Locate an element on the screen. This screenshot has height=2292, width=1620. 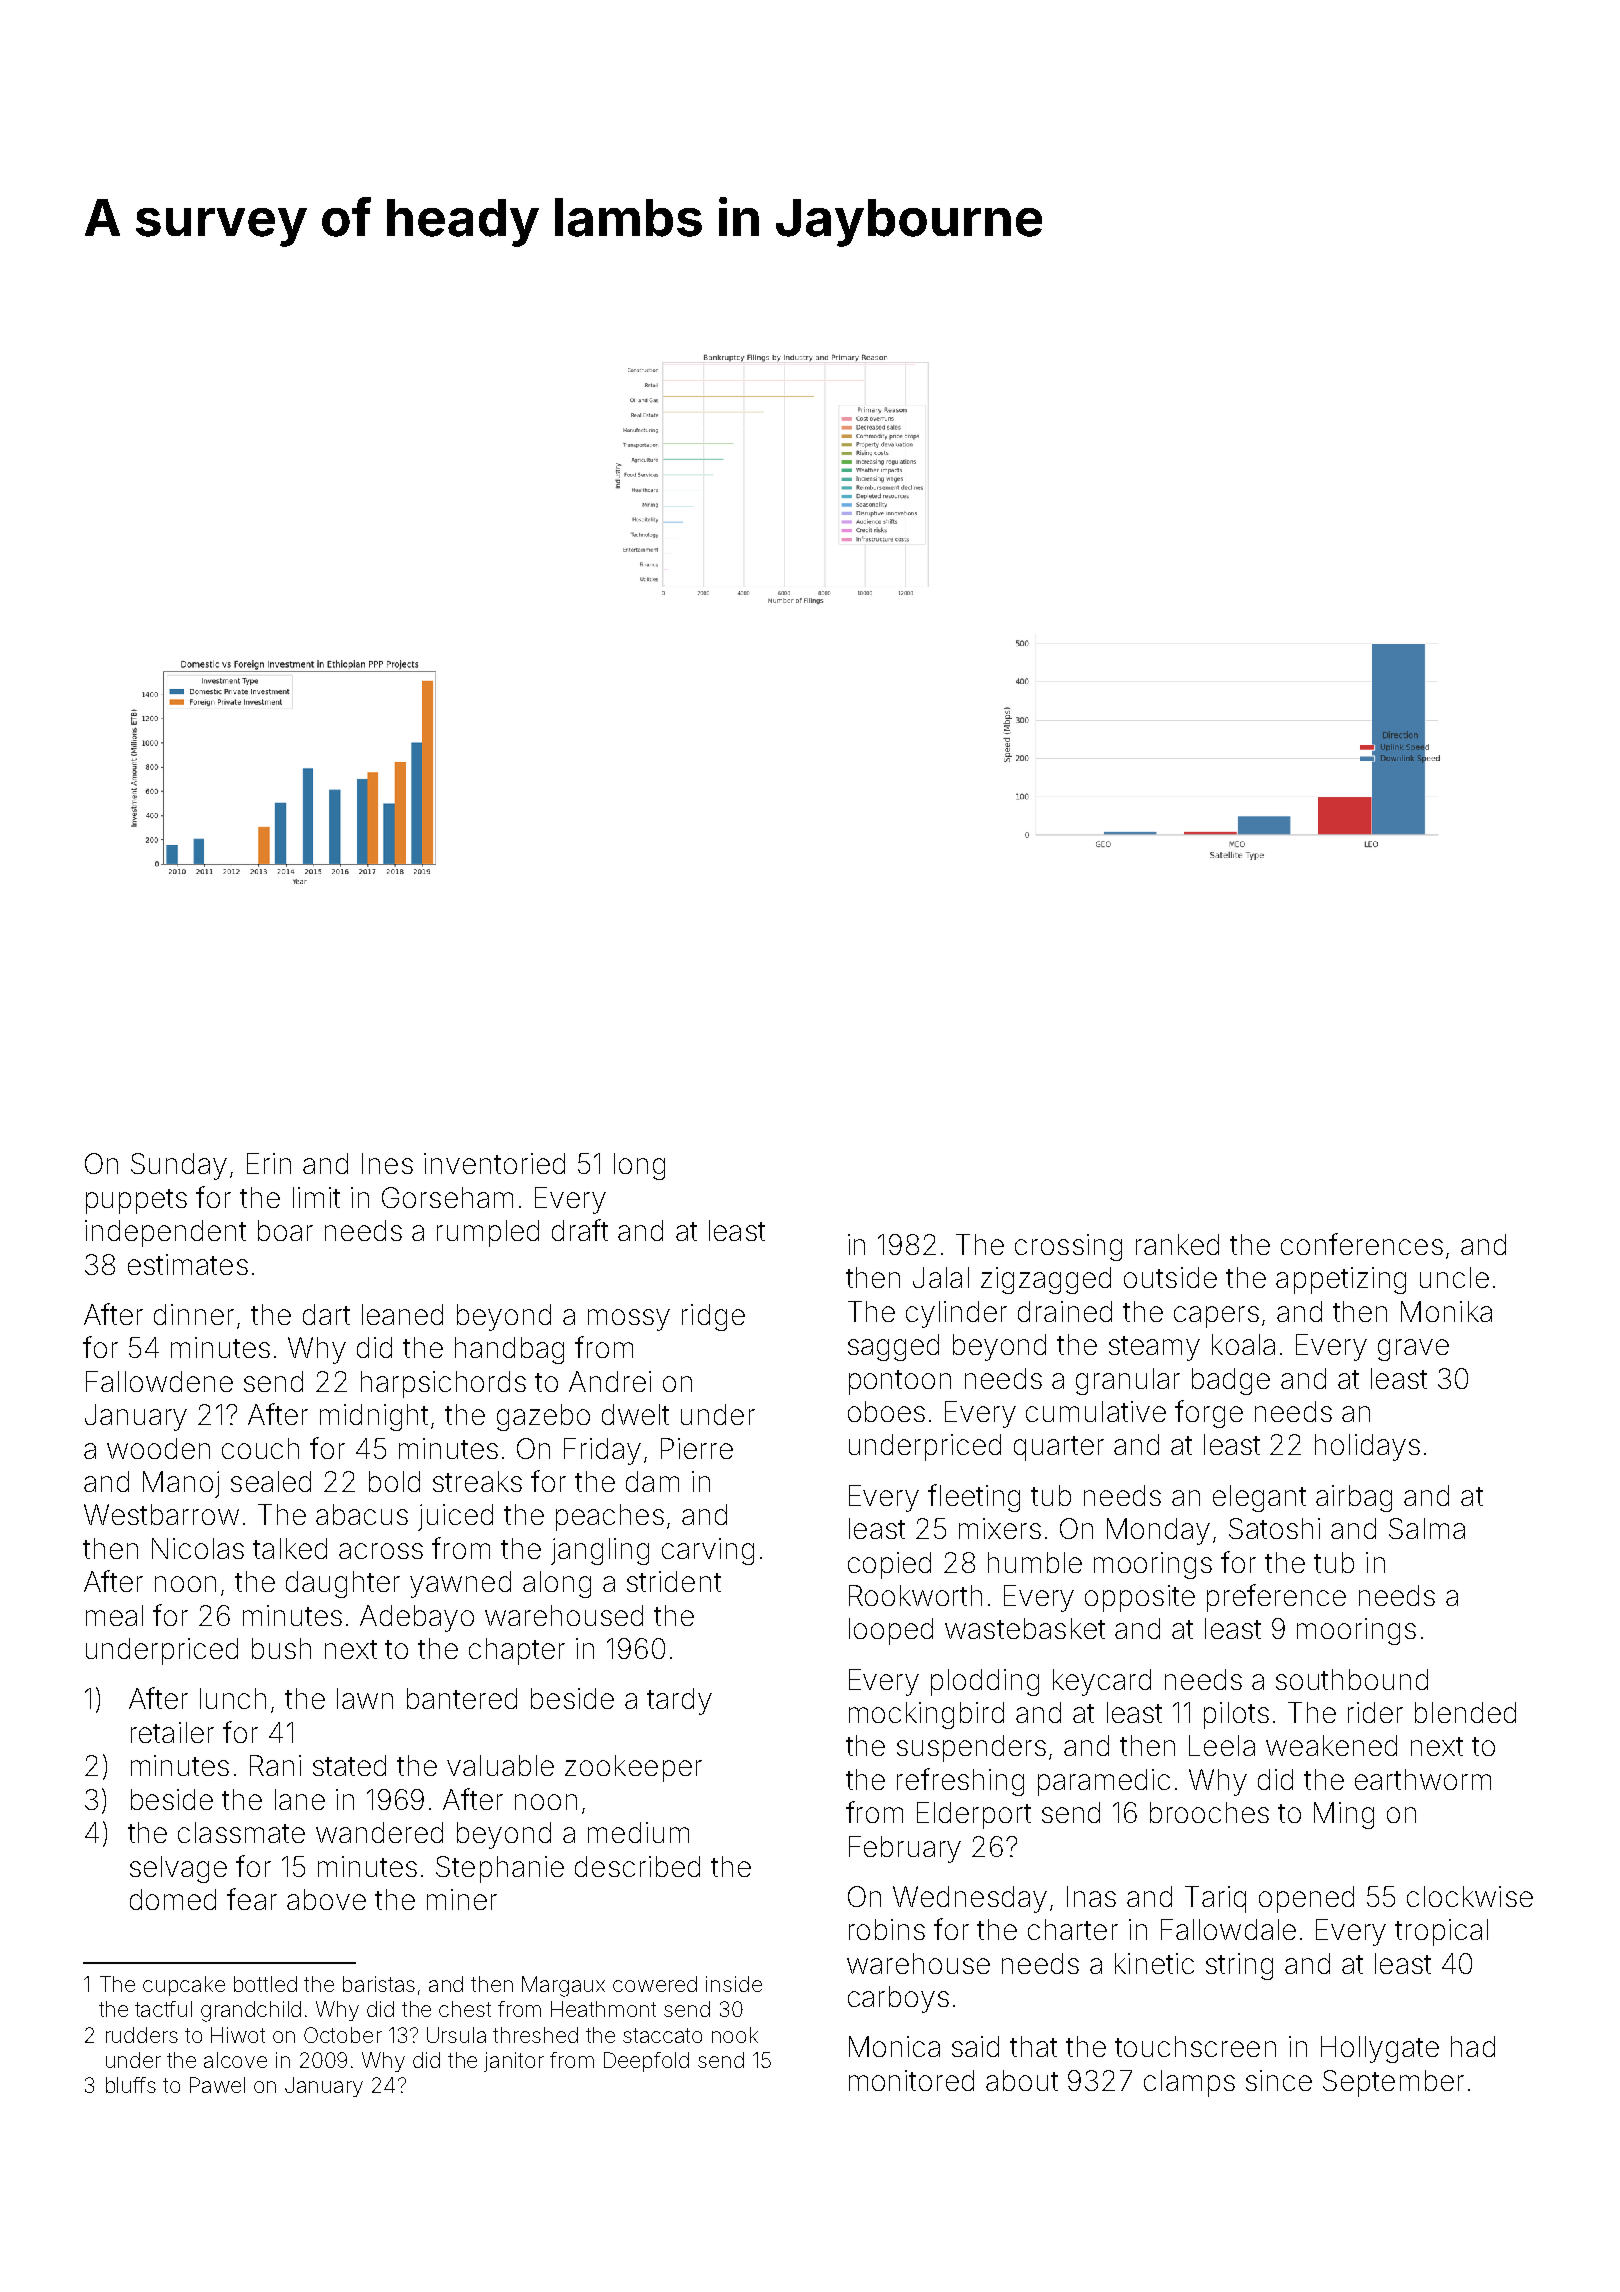
Pawel is located at coordinates (217, 2085).
